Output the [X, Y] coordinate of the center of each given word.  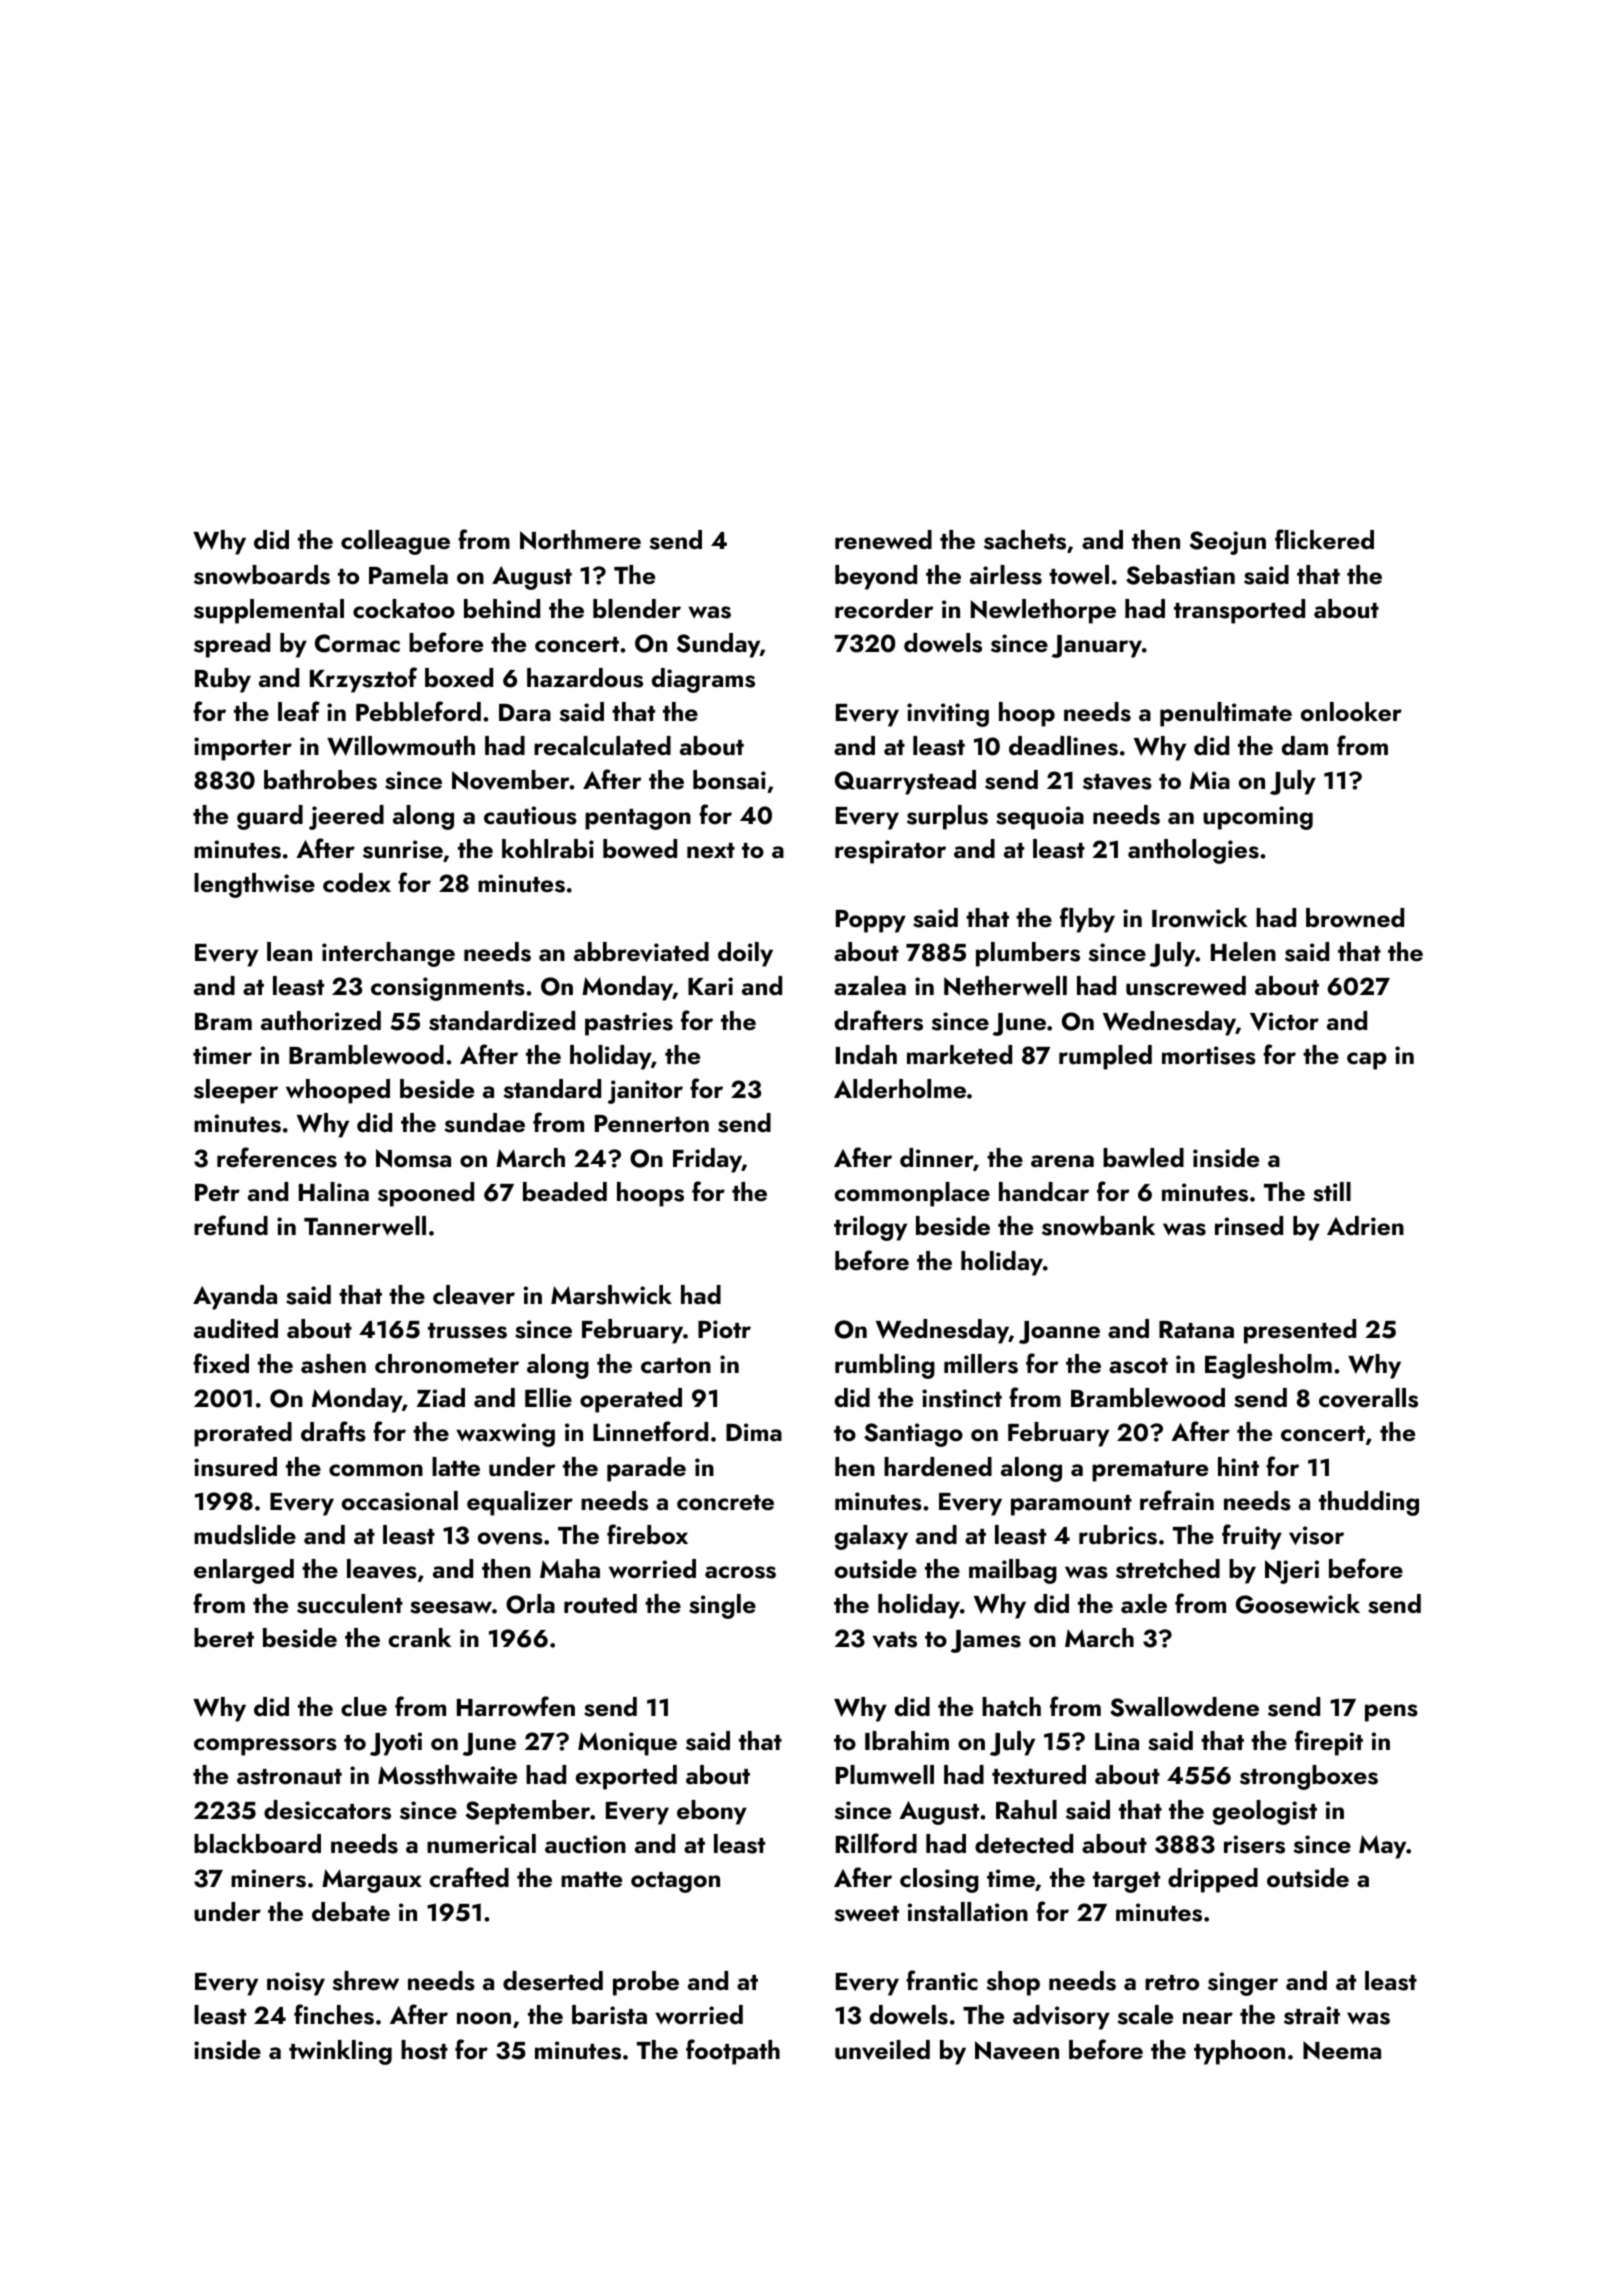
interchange [388, 954]
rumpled [1105, 1057]
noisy [296, 1984]
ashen [333, 1364]
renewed [883, 540]
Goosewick [1298, 1604]
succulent [350, 1604]
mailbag [1013, 1571]
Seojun [1228, 543]
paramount [1071, 1505]
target [1126, 1882]
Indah [866, 1054]
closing [939, 1880]
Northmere [580, 540]
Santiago [913, 1435]
